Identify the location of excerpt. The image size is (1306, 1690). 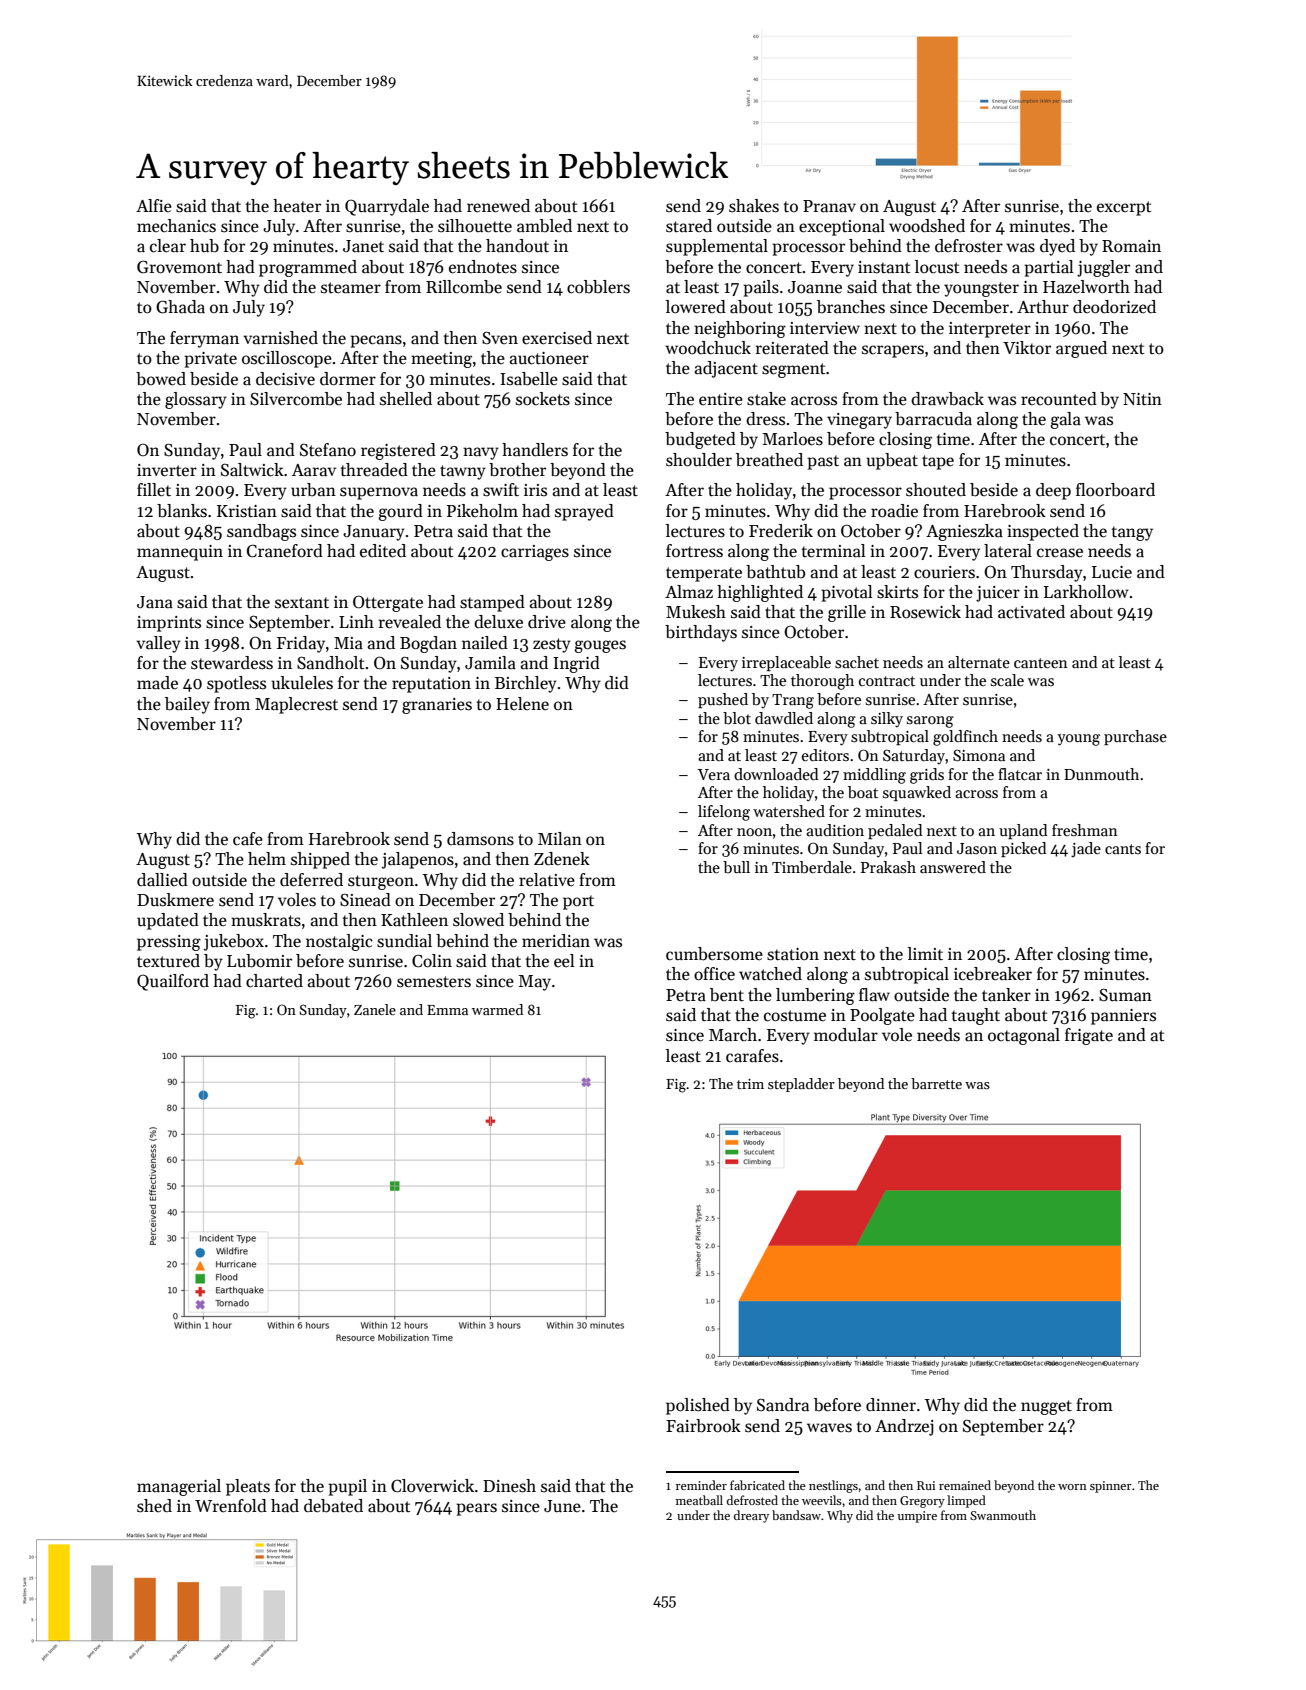
(1124, 208).
